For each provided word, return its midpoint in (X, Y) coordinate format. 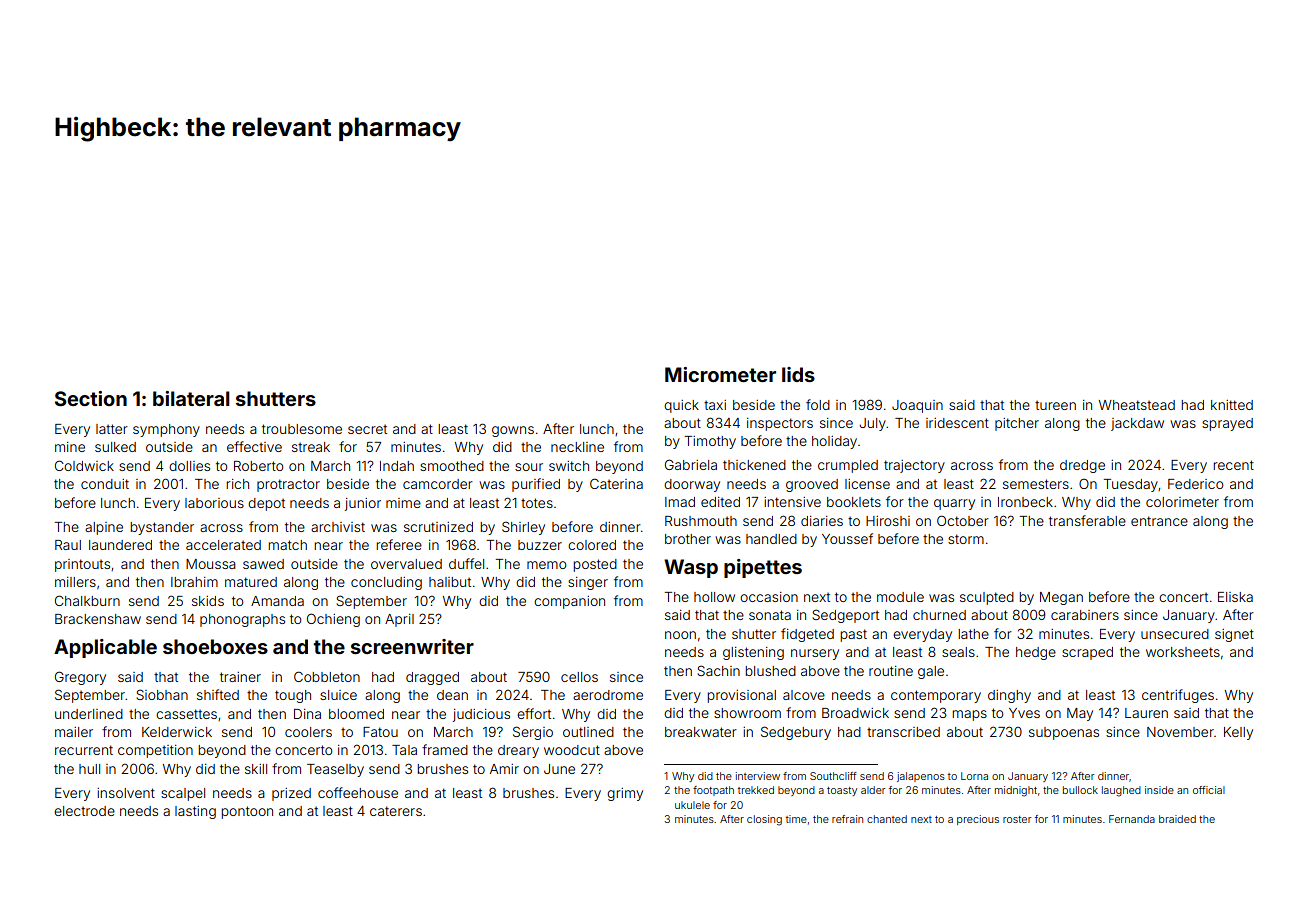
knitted (1232, 405)
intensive (792, 502)
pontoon (247, 812)
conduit (105, 484)
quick (681, 406)
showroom (747, 713)
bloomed (356, 714)
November (1180, 732)
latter (112, 429)
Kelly (1238, 733)
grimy (625, 794)
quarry (954, 504)
